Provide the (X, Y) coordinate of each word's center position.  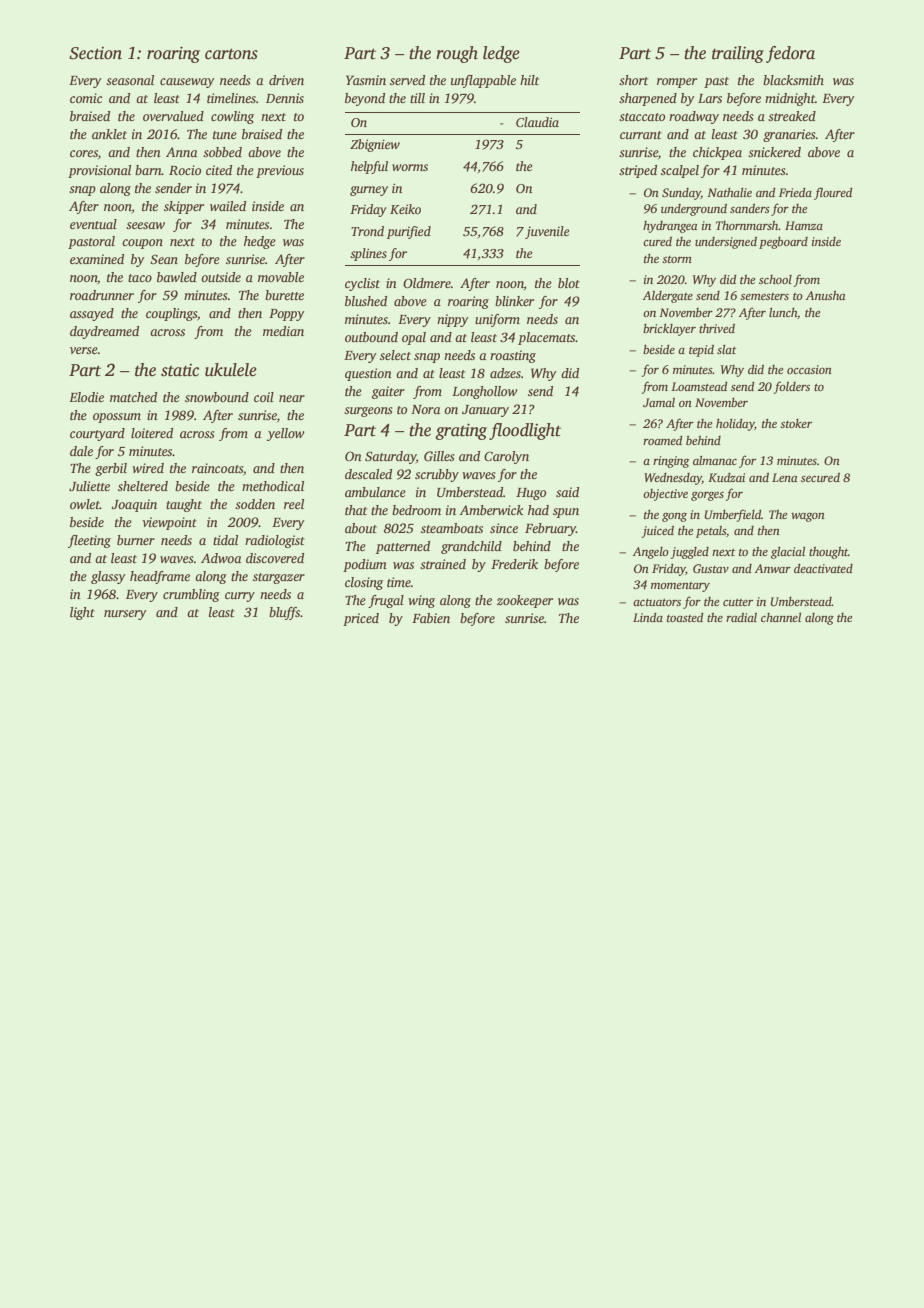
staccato (642, 117)
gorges (707, 496)
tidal (225, 540)
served (407, 80)
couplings (171, 314)
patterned (403, 547)
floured (833, 193)
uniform (497, 320)
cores (84, 153)
